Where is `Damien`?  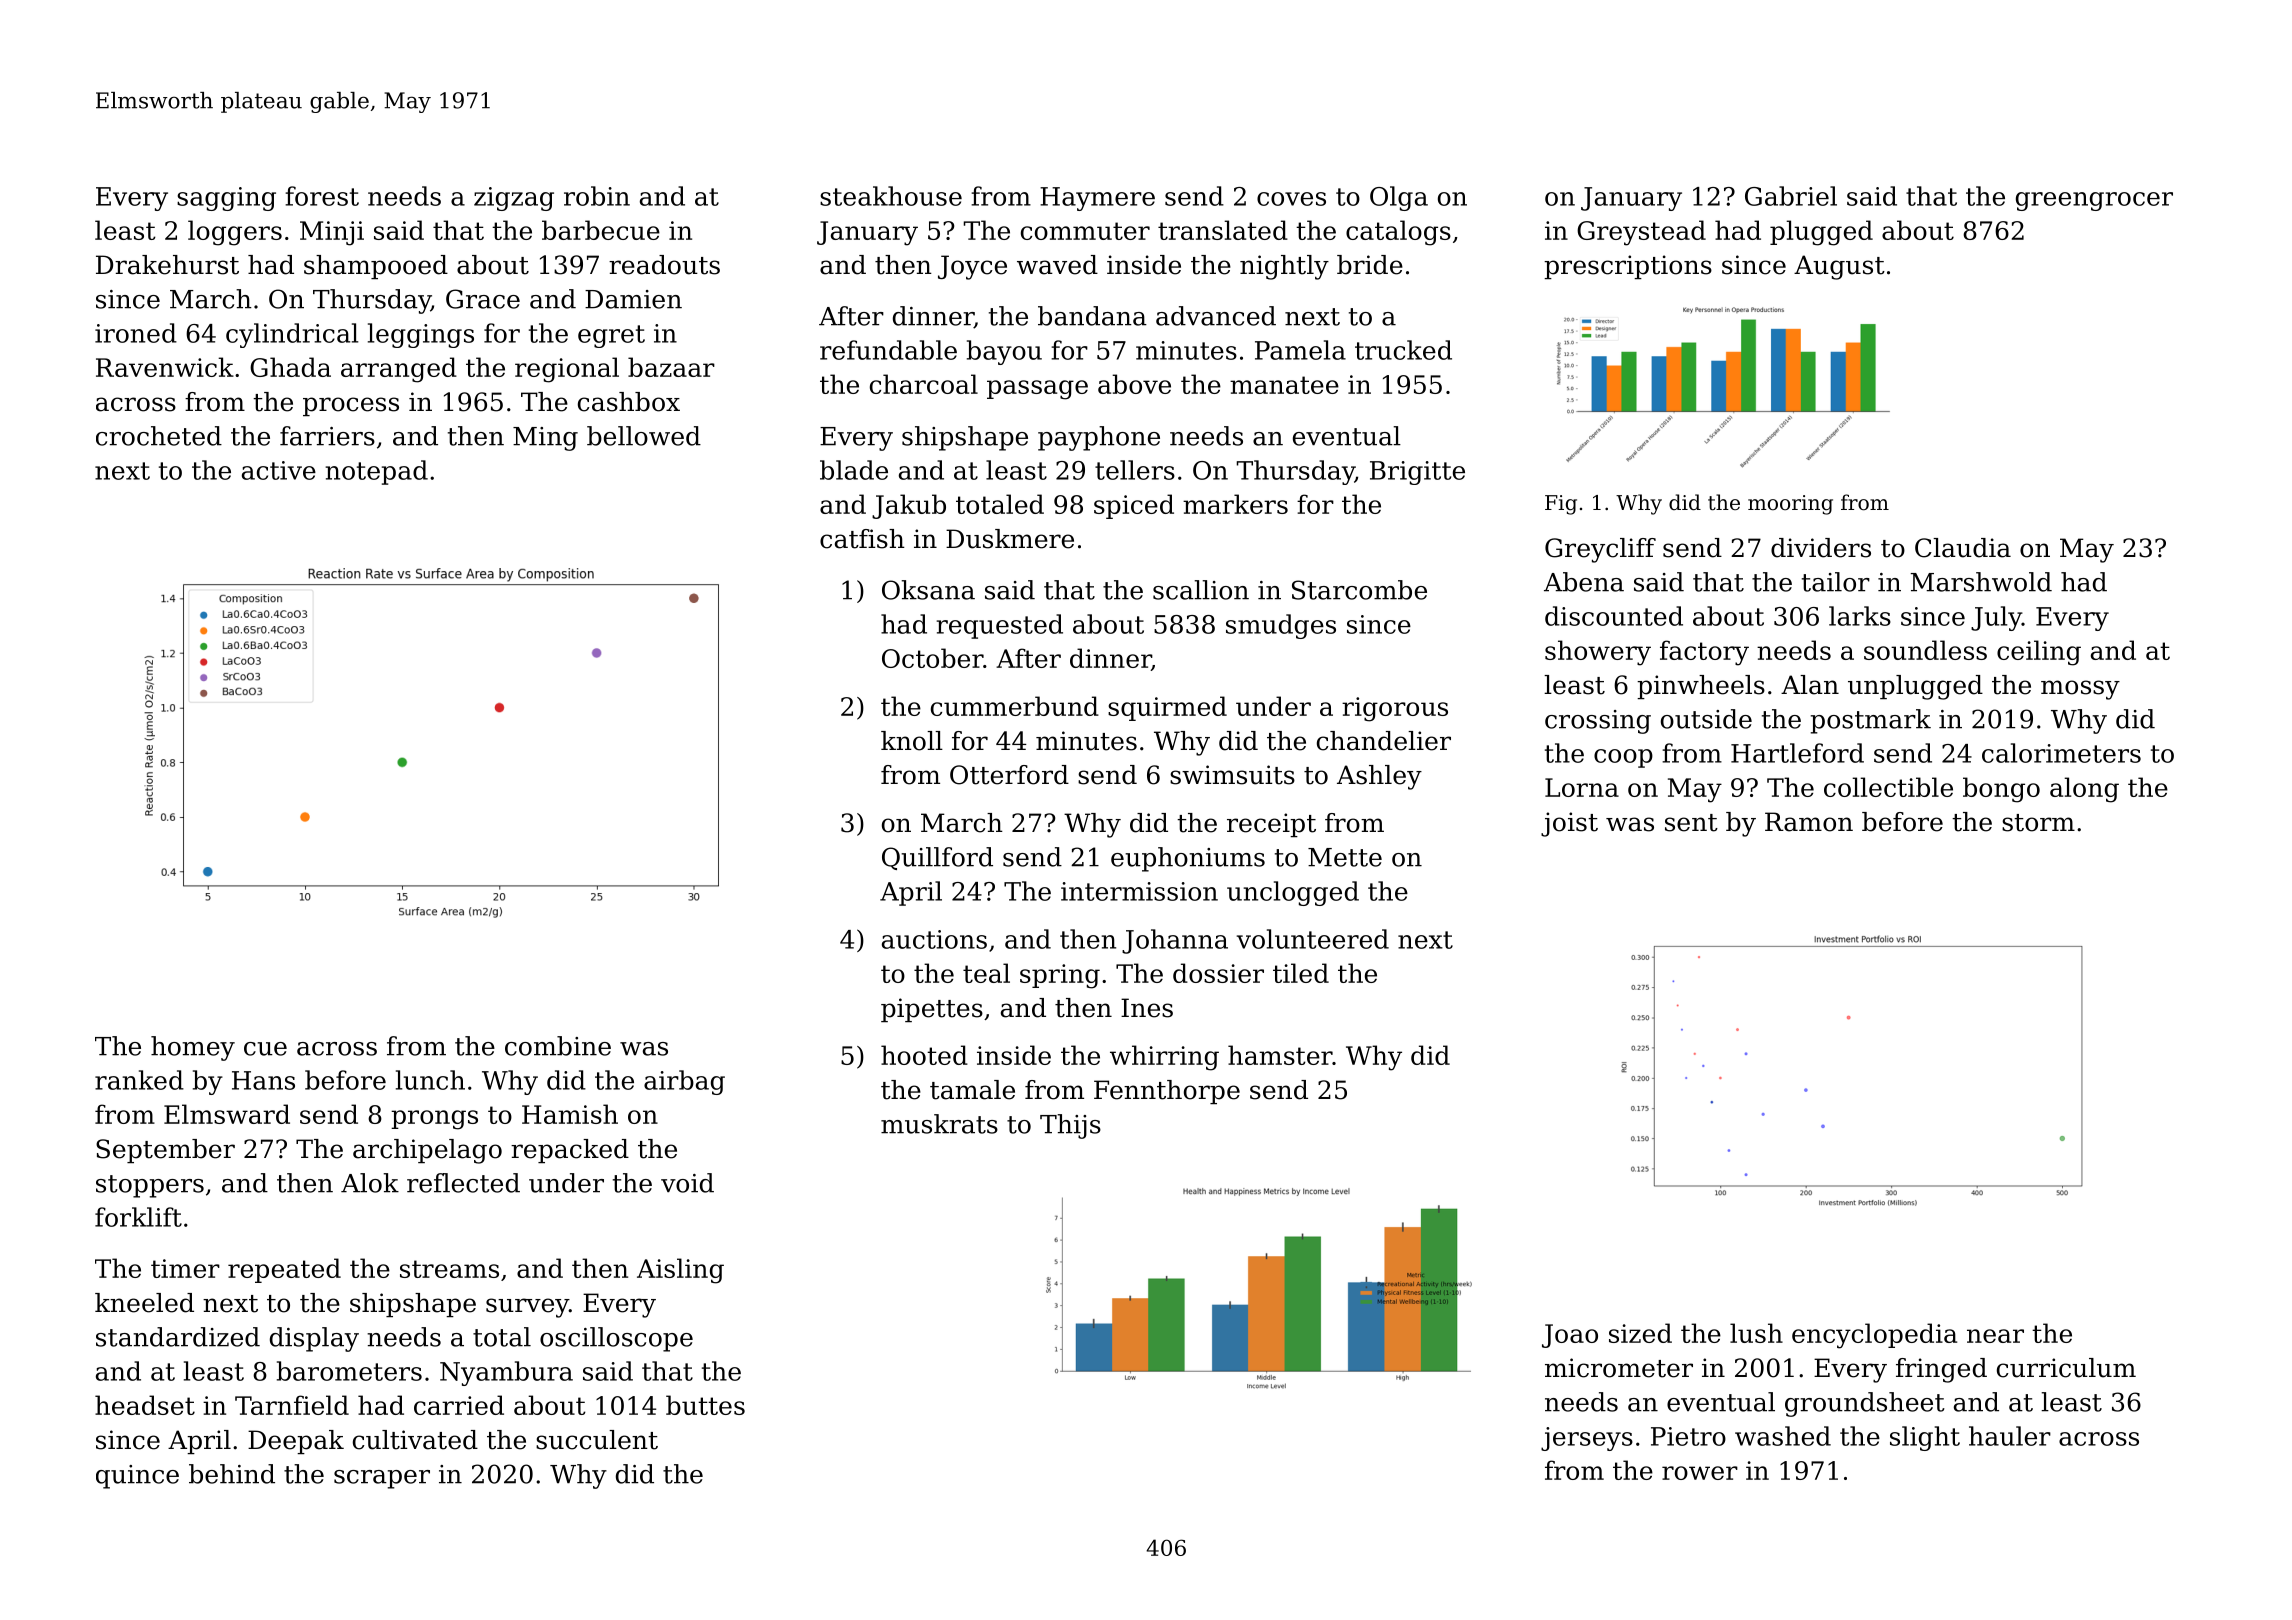
Damien is located at coordinates (633, 299).
